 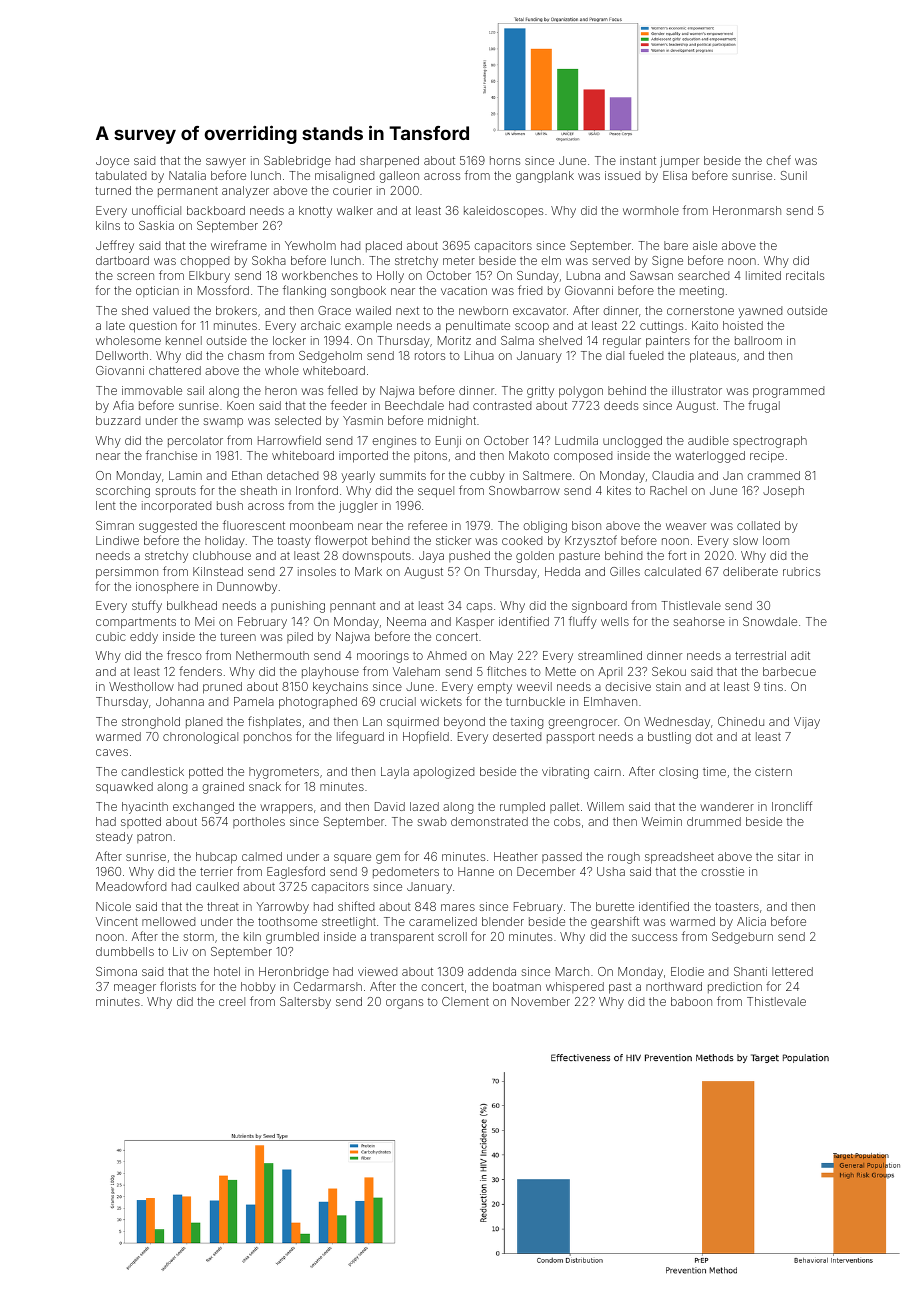 What do you see at coordinates (131, 886) in the page?
I see `Meadowford` at bounding box center [131, 886].
